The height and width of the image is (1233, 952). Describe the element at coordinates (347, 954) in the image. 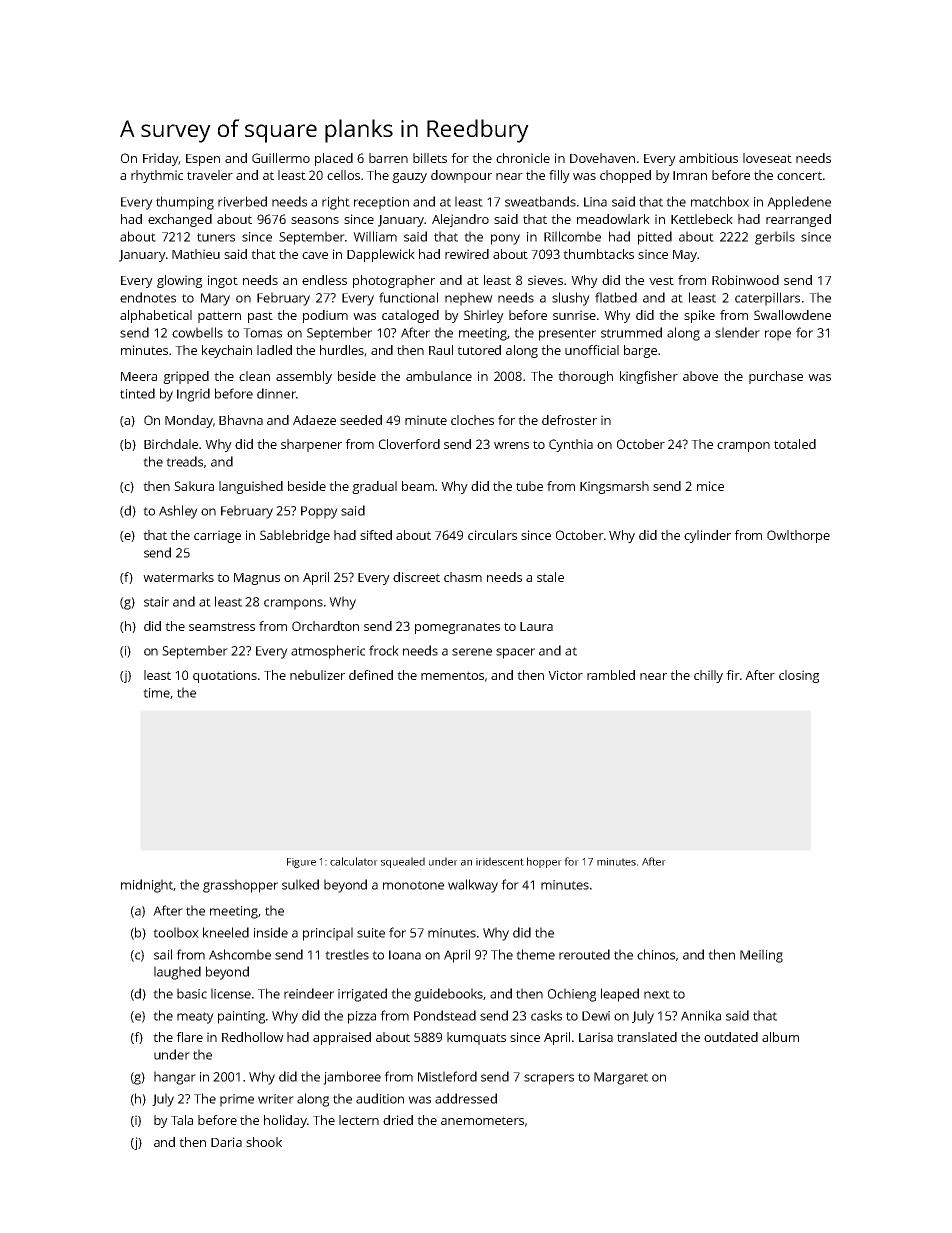

I see `trestles` at that location.
